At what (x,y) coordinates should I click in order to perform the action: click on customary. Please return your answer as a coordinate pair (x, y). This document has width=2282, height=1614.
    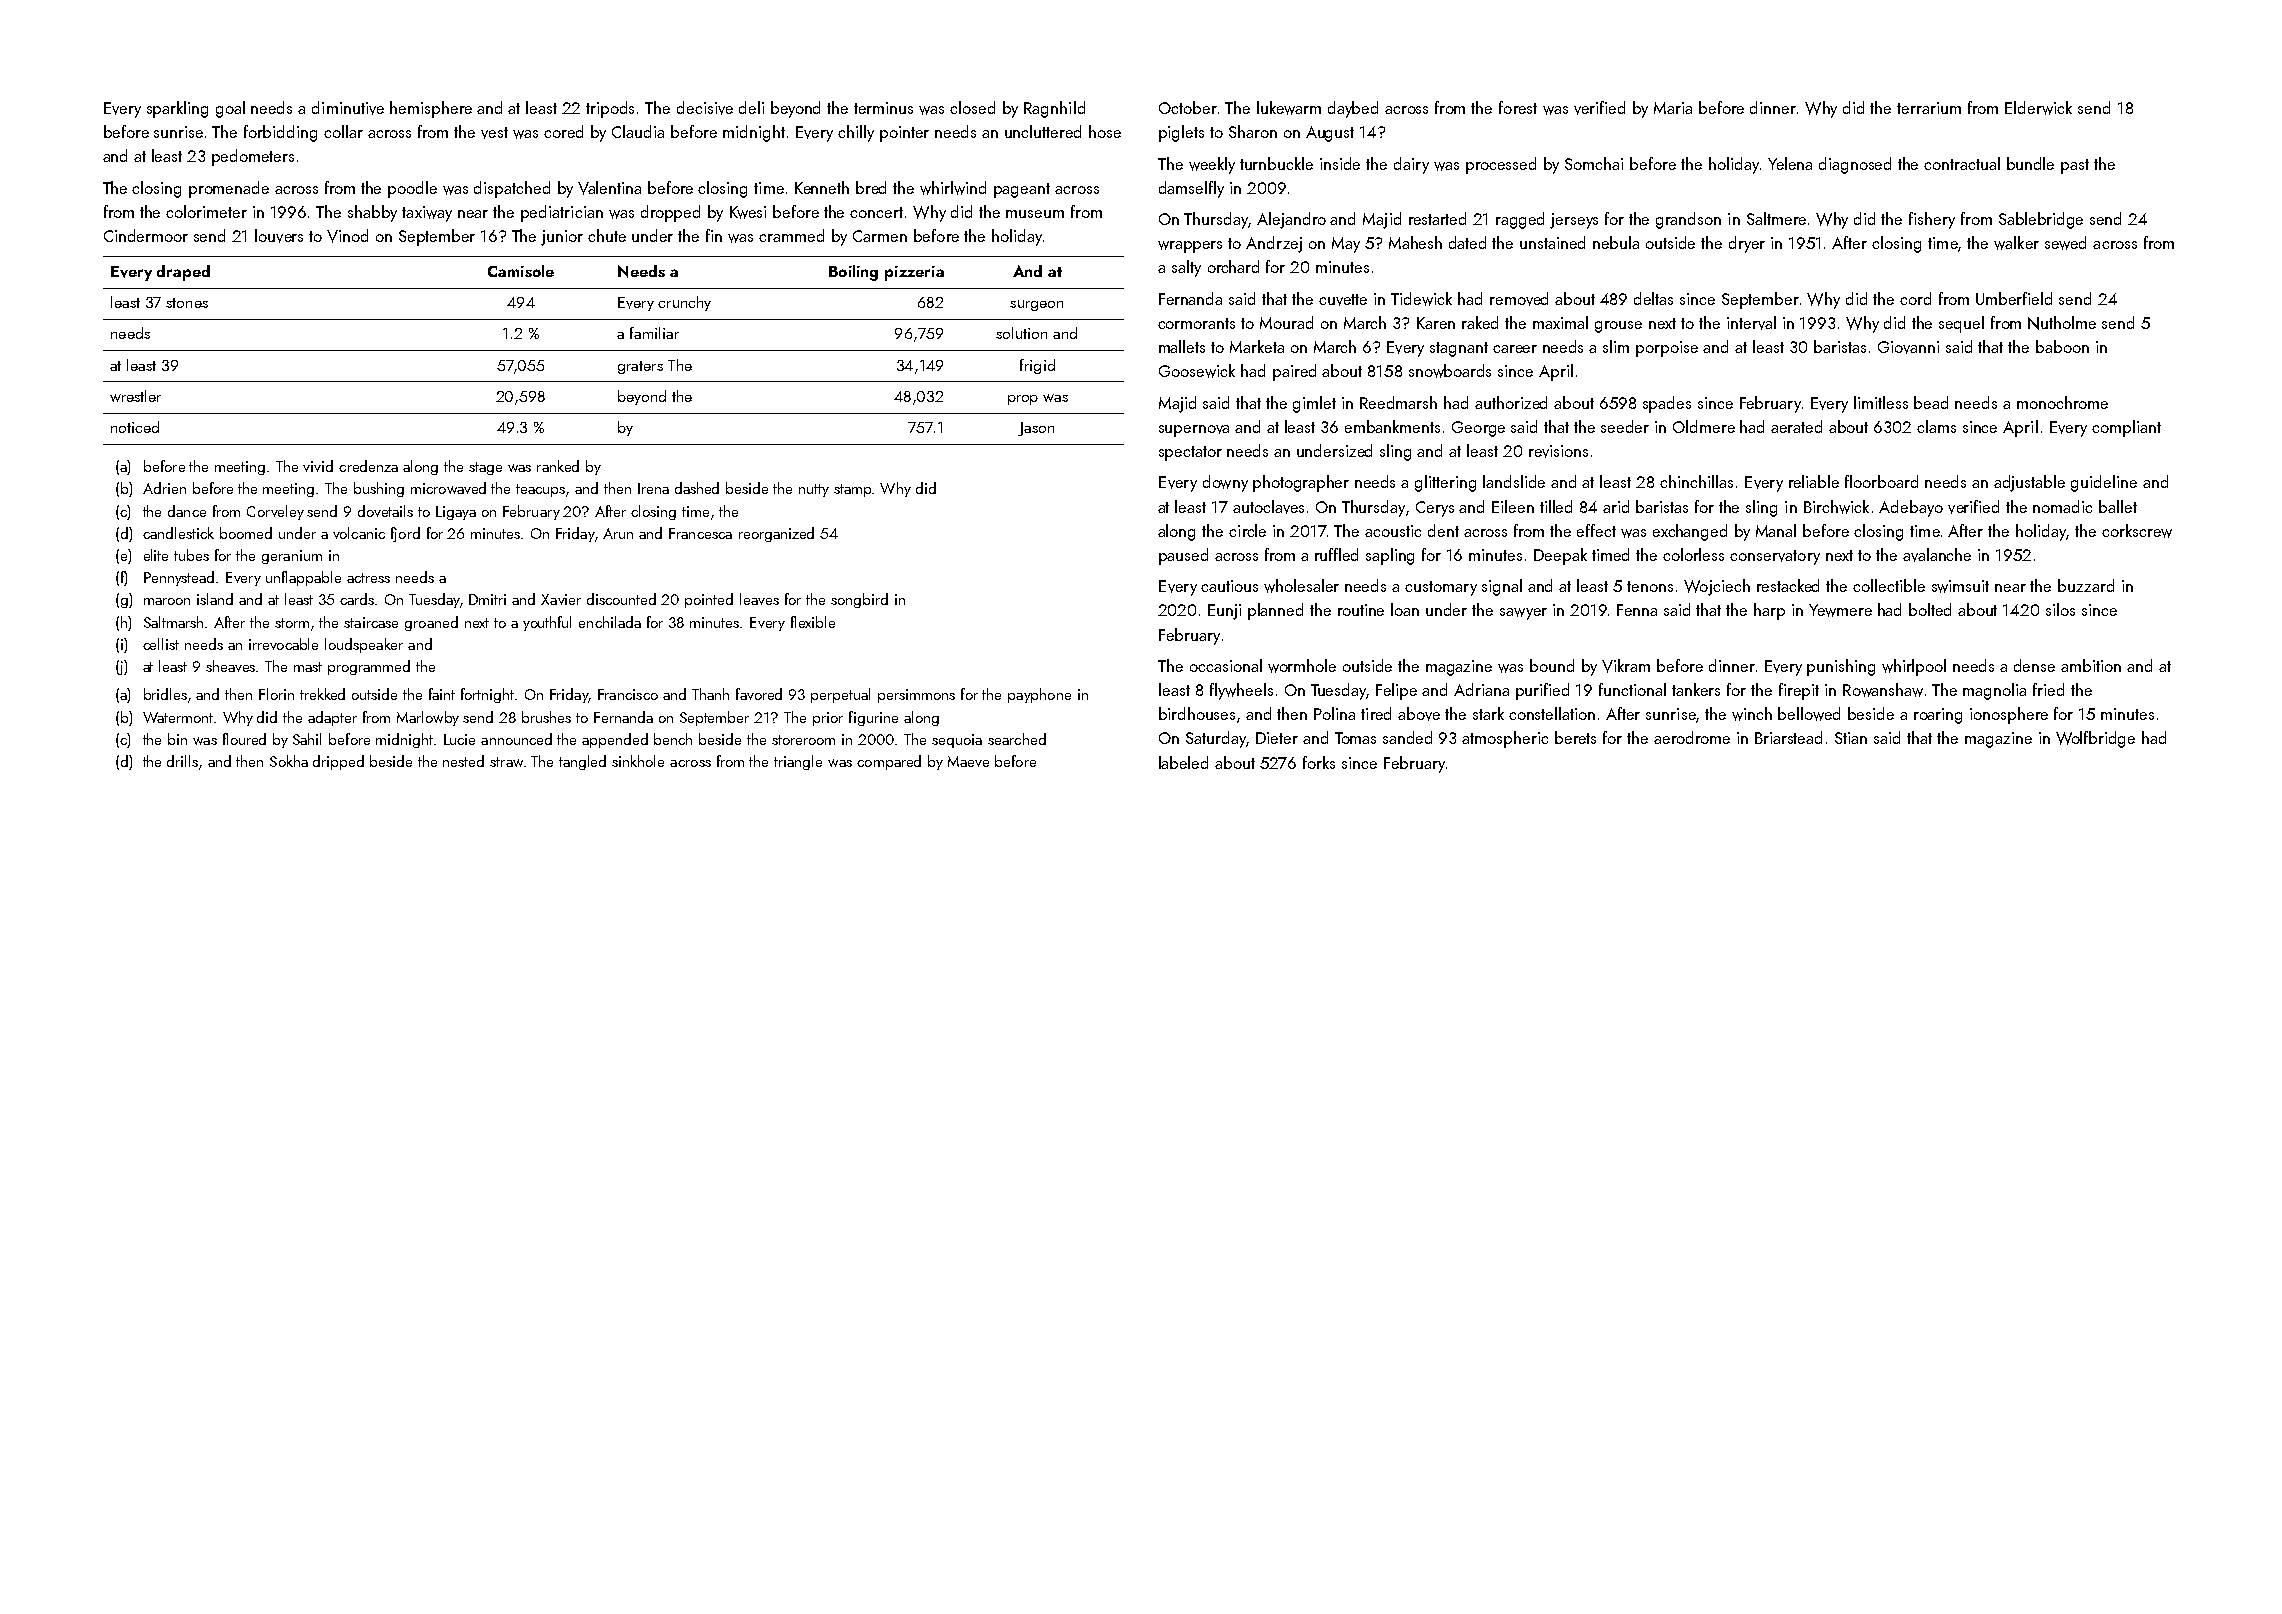
    Looking at the image, I should click on (1441, 588).
